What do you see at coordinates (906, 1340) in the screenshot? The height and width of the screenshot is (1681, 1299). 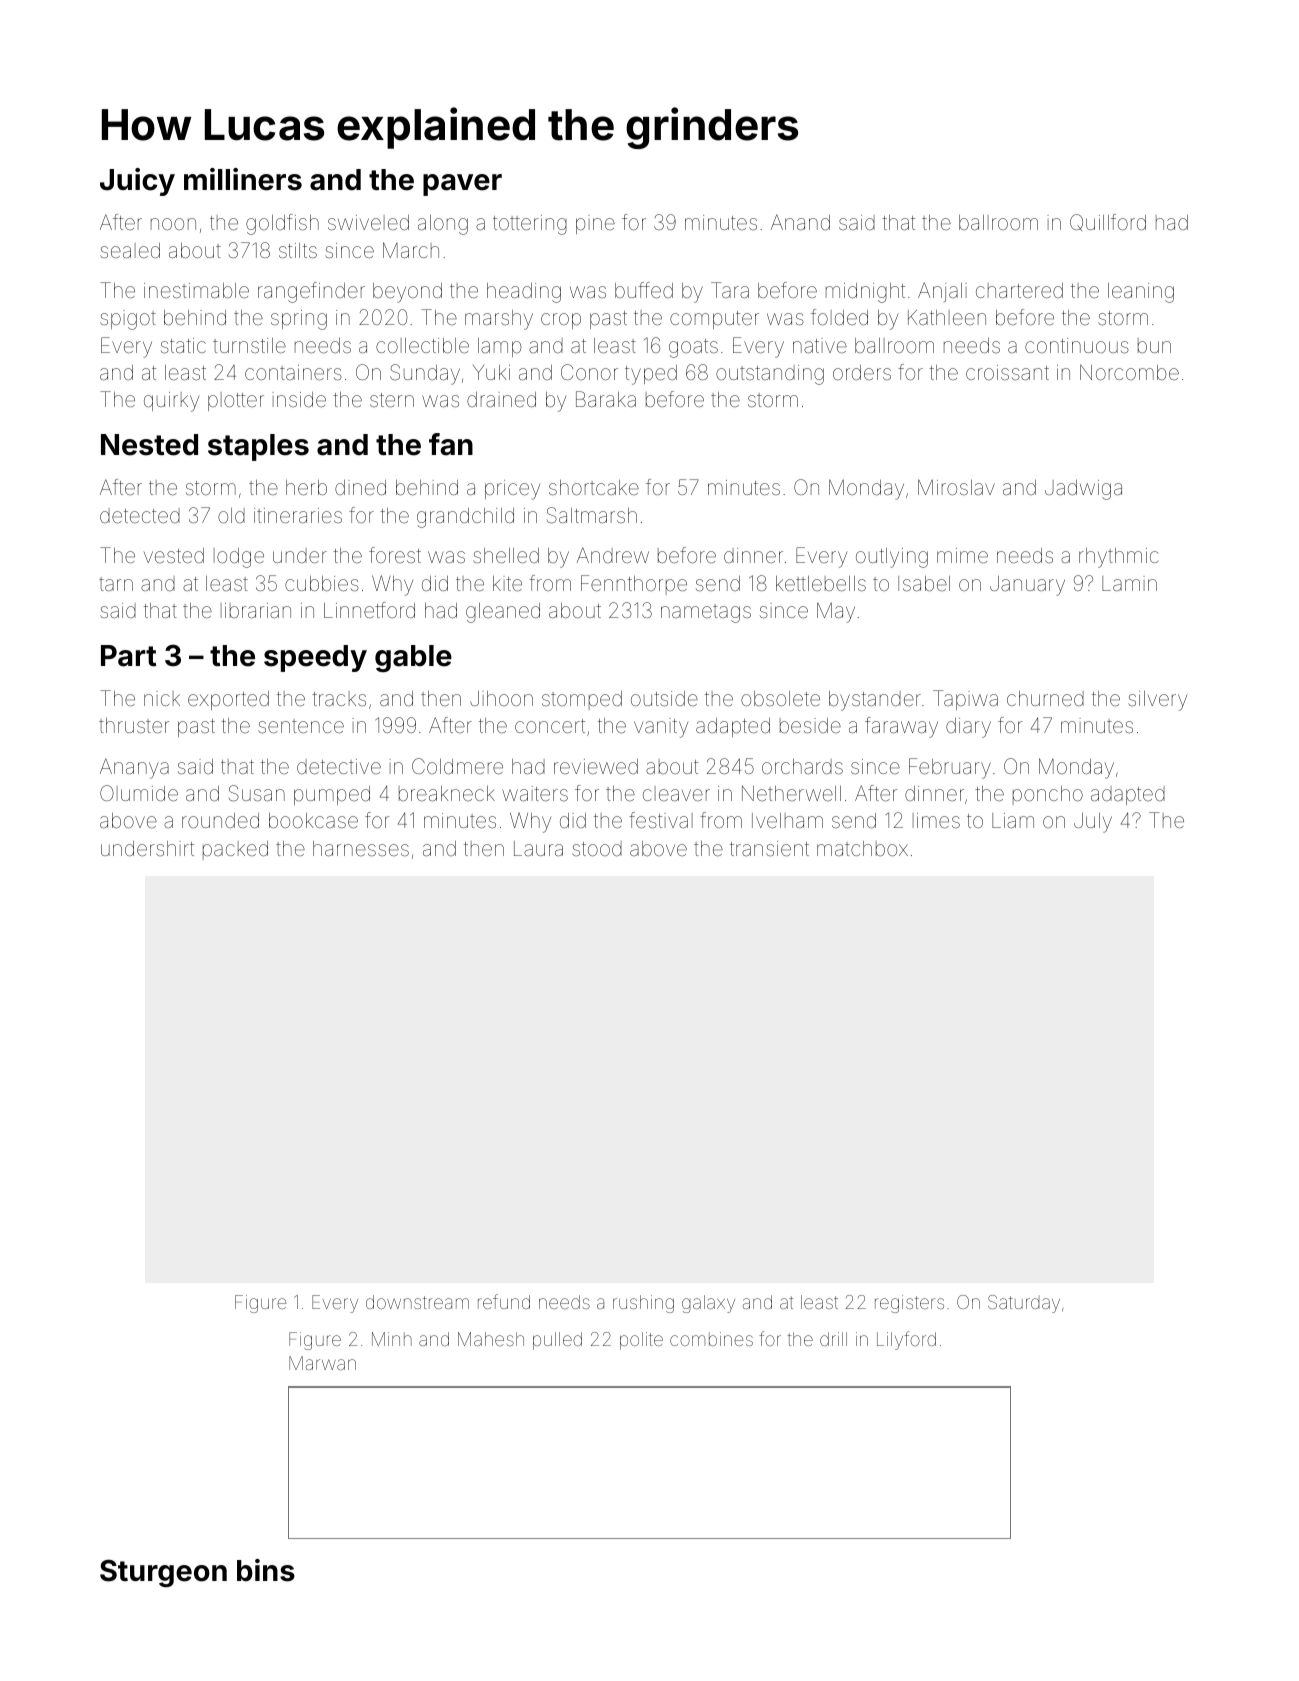 I see `Lilyford` at bounding box center [906, 1340].
